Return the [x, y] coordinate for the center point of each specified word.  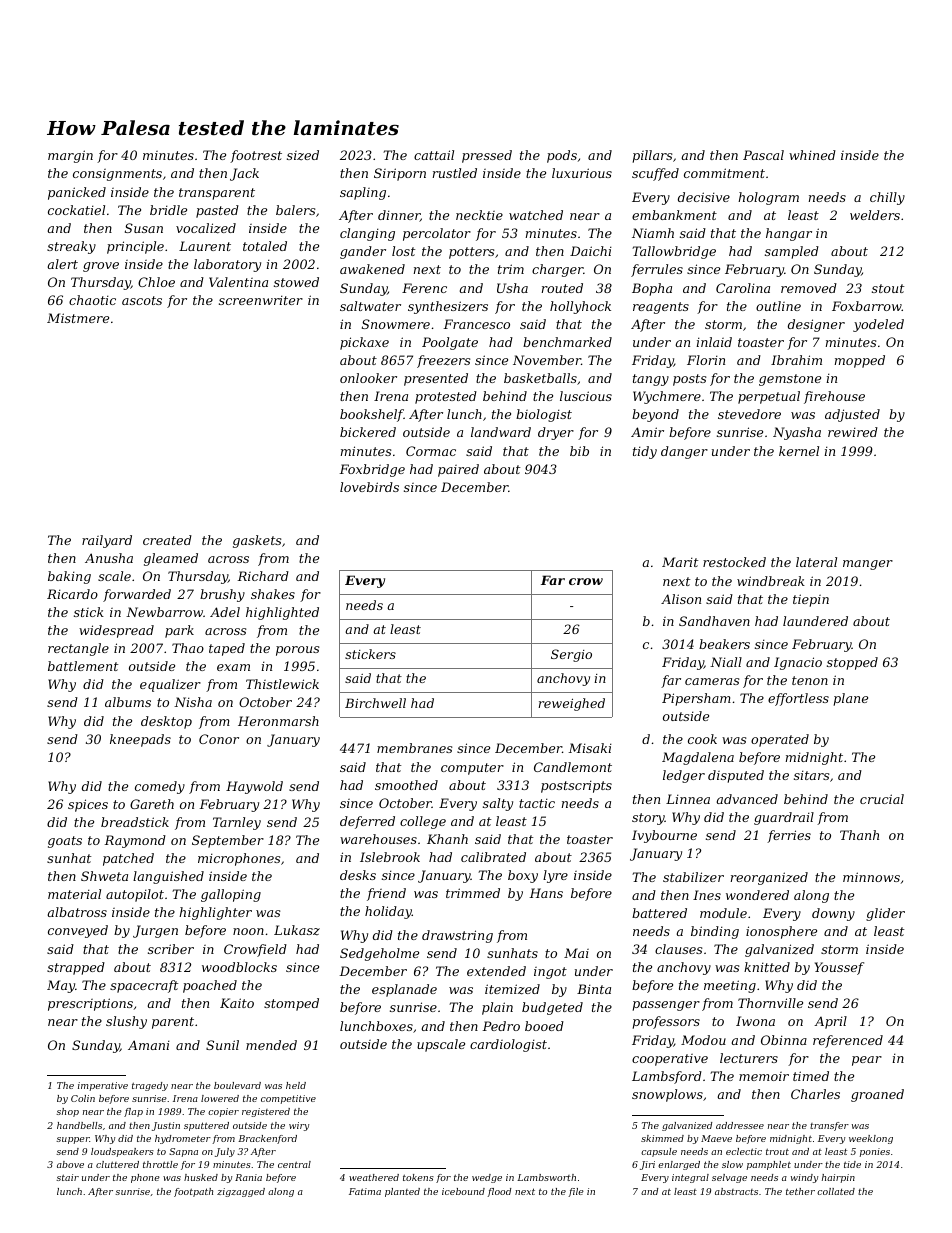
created [167, 540]
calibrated [493, 857]
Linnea [688, 799]
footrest [256, 156]
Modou [703, 1040]
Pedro [501, 1026]
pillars [652, 156]
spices [88, 805]
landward [501, 432]
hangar [789, 234]
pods [562, 156]
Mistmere [78, 318]
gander [363, 252]
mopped [860, 361]
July [225, 1152]
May [61, 986]
